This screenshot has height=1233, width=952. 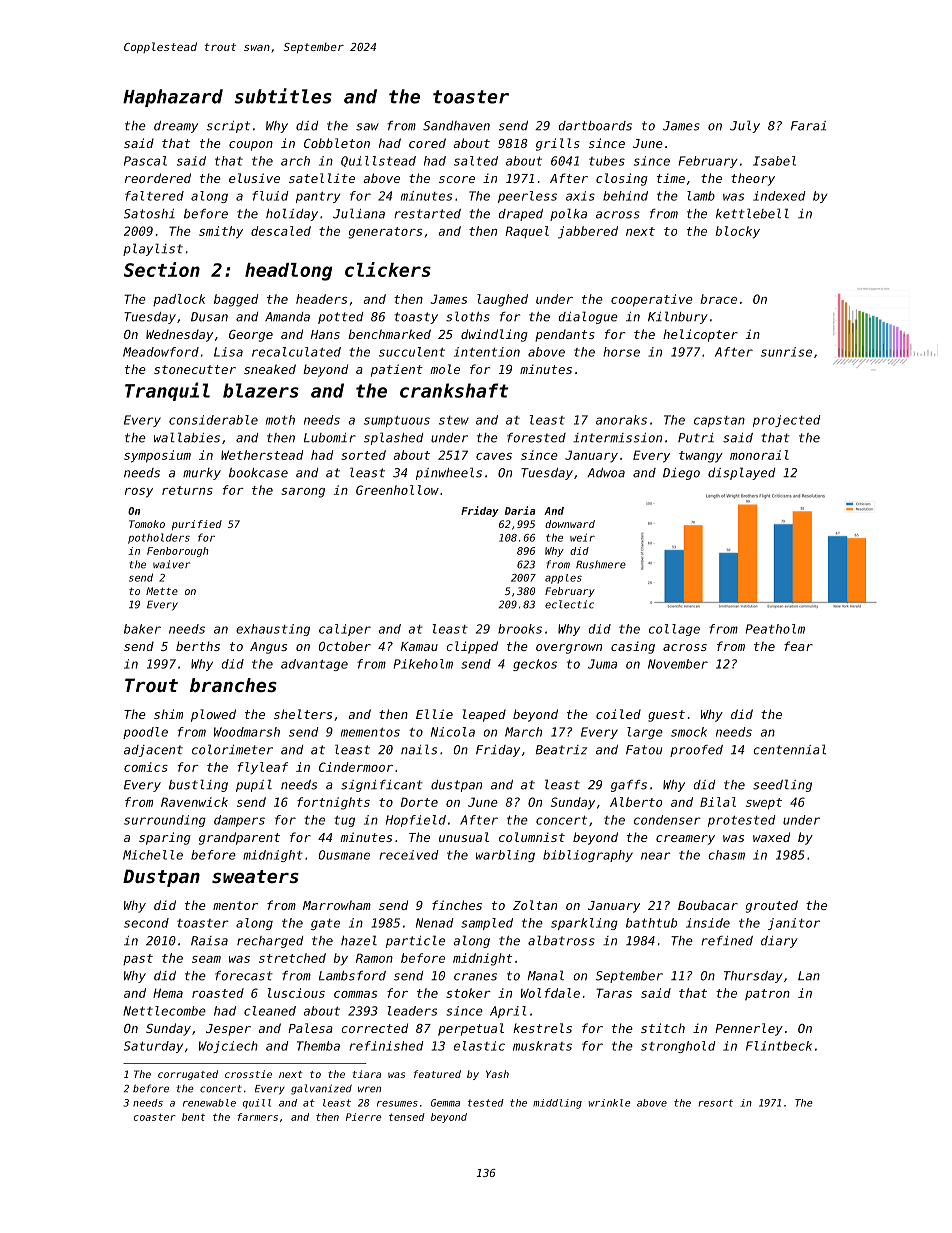 What do you see at coordinates (558, 144) in the screenshot?
I see `grills` at bounding box center [558, 144].
